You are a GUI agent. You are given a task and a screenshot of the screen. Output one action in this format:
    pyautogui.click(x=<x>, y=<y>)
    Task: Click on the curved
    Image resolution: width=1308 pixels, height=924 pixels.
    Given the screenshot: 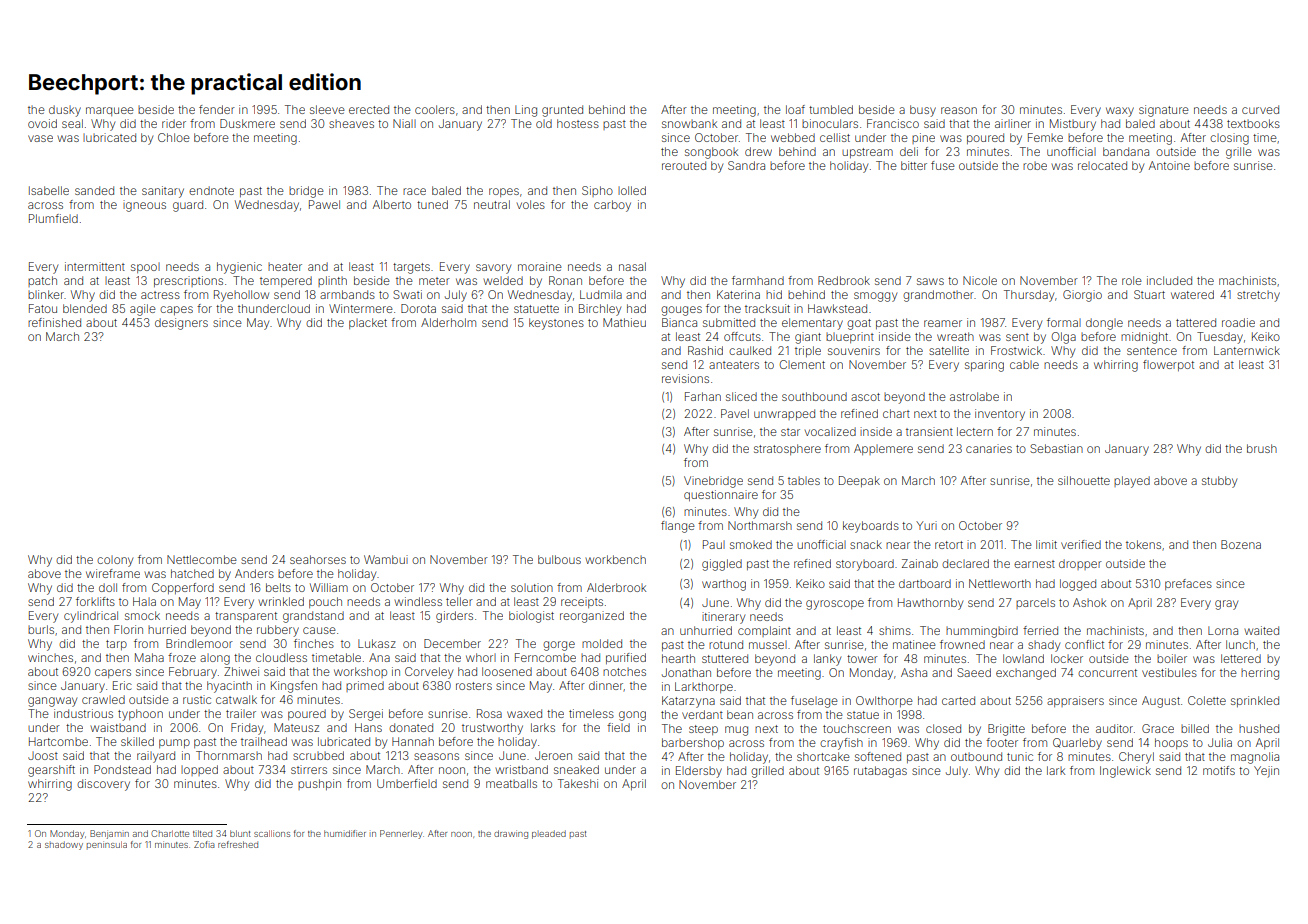 What is the action you would take?
    pyautogui.click(x=1260, y=109)
